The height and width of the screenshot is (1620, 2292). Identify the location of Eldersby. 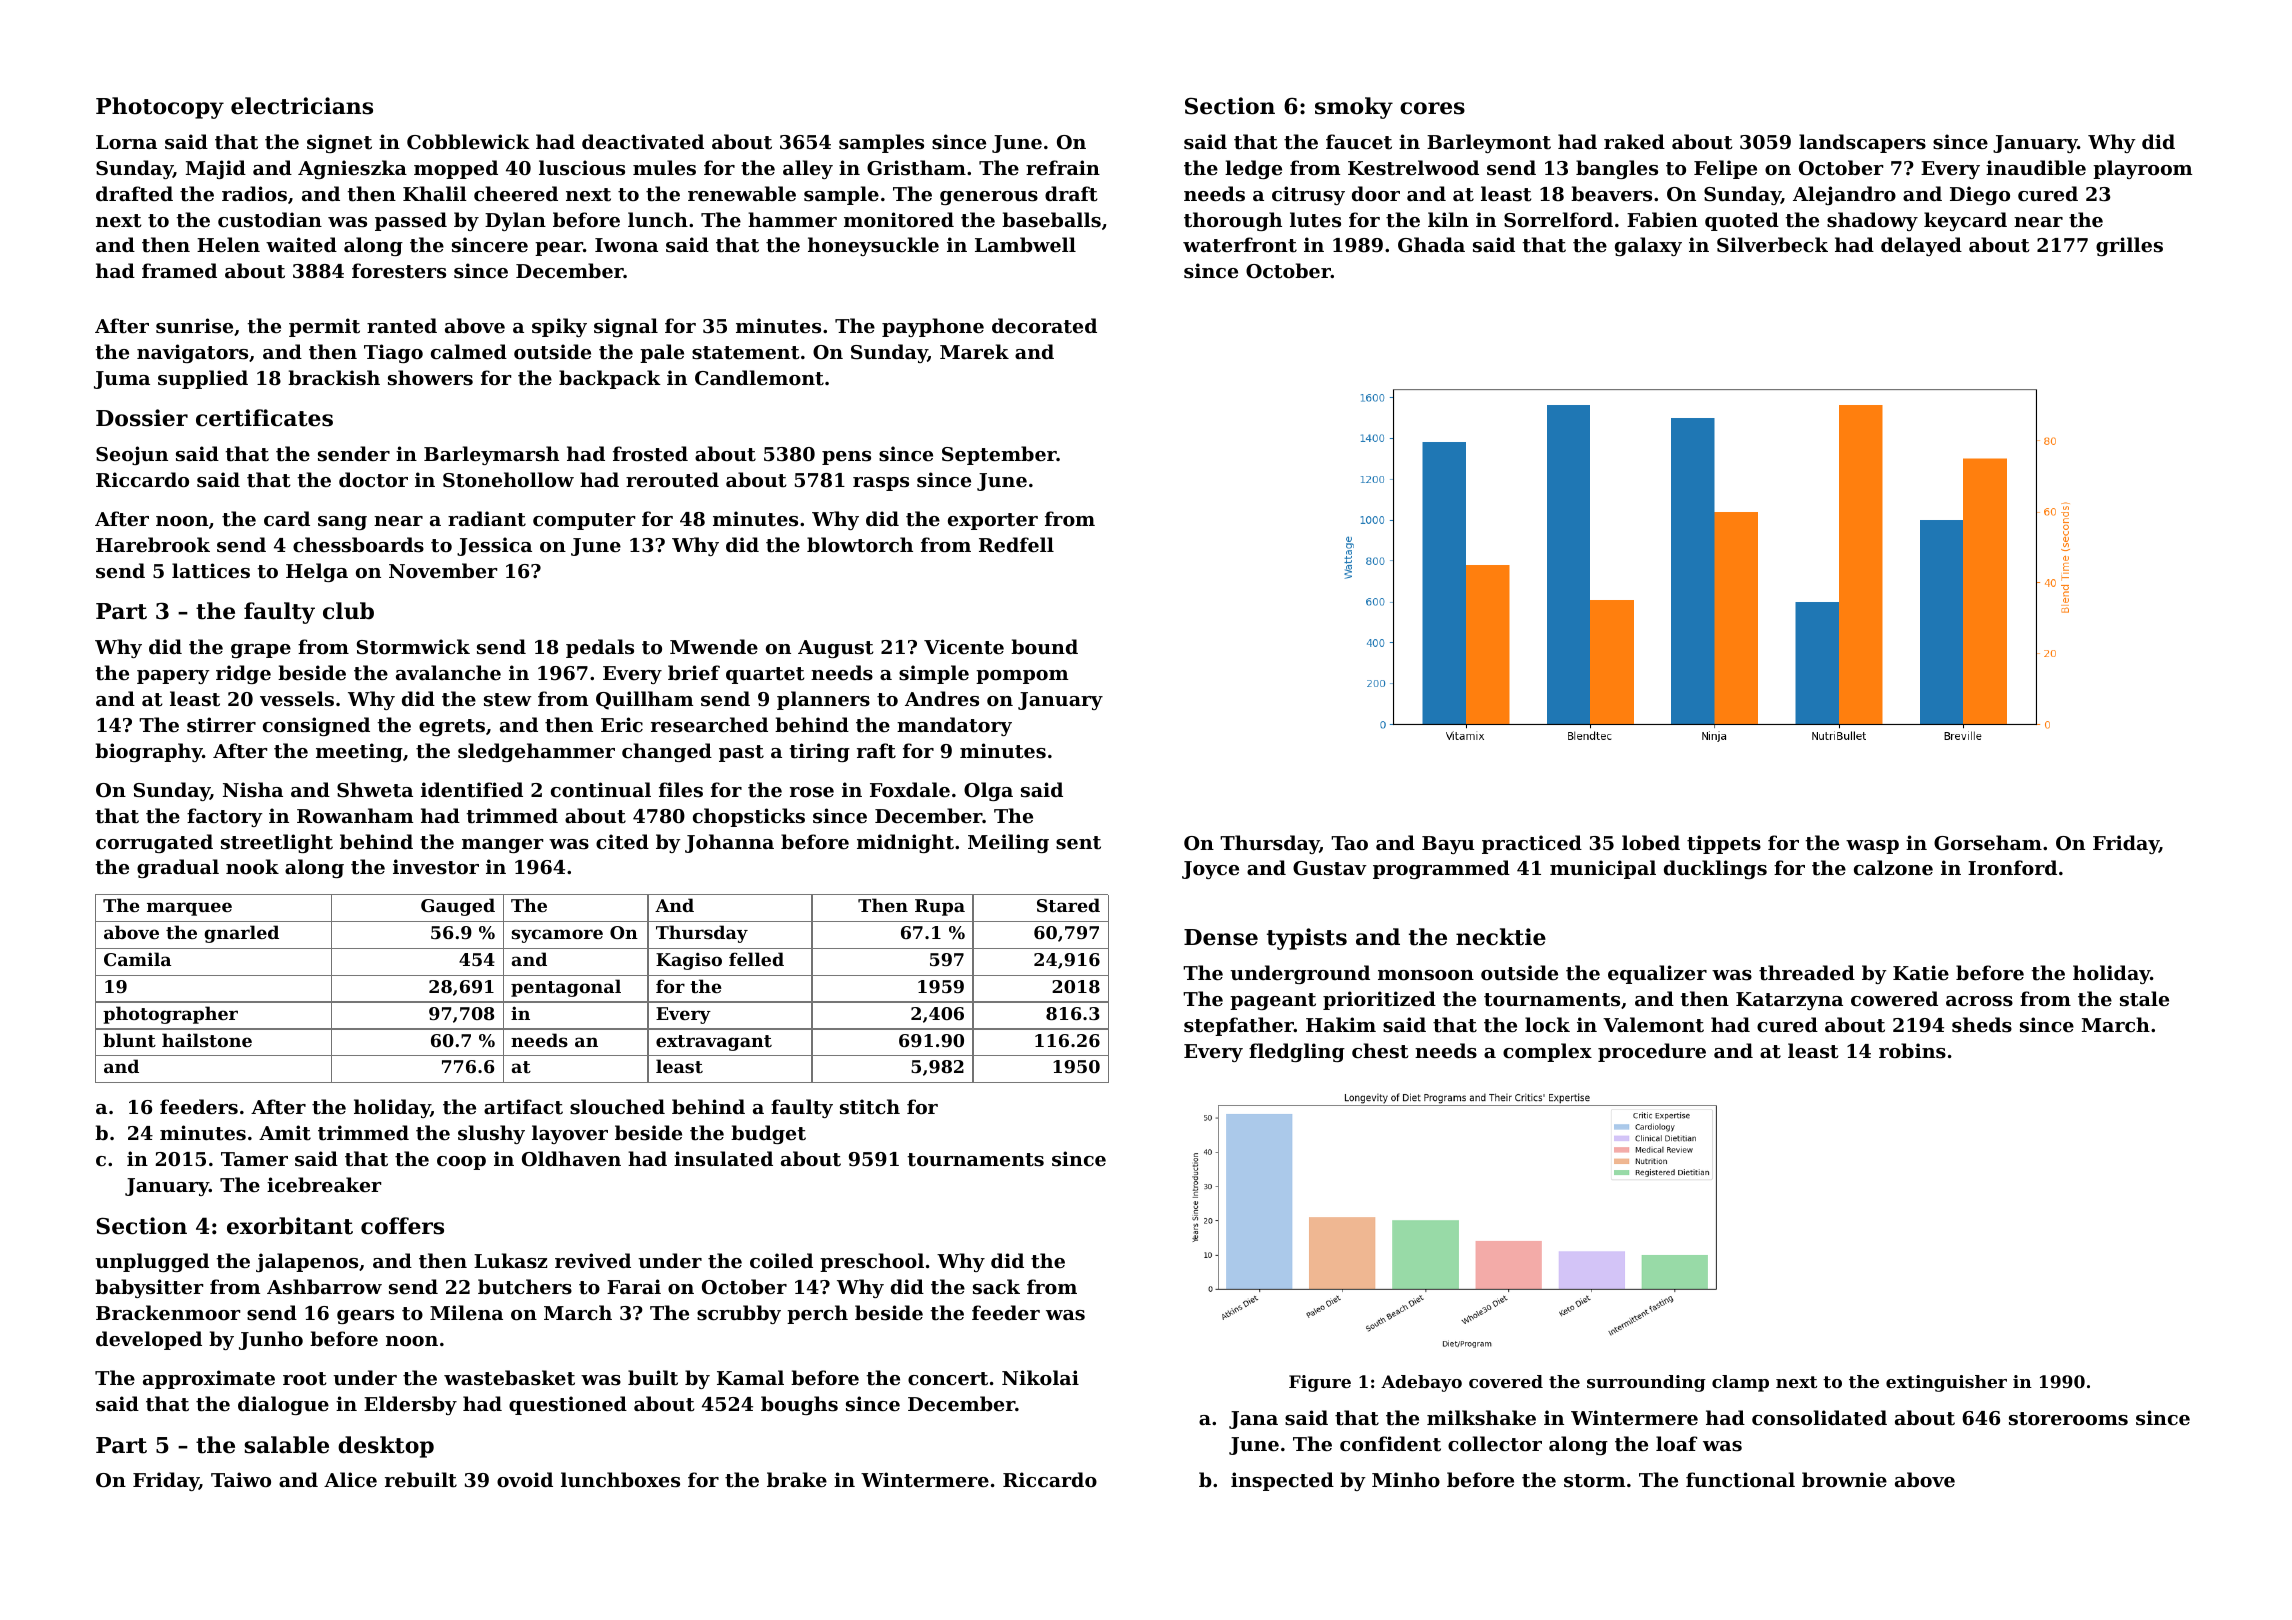
(410, 1405).
